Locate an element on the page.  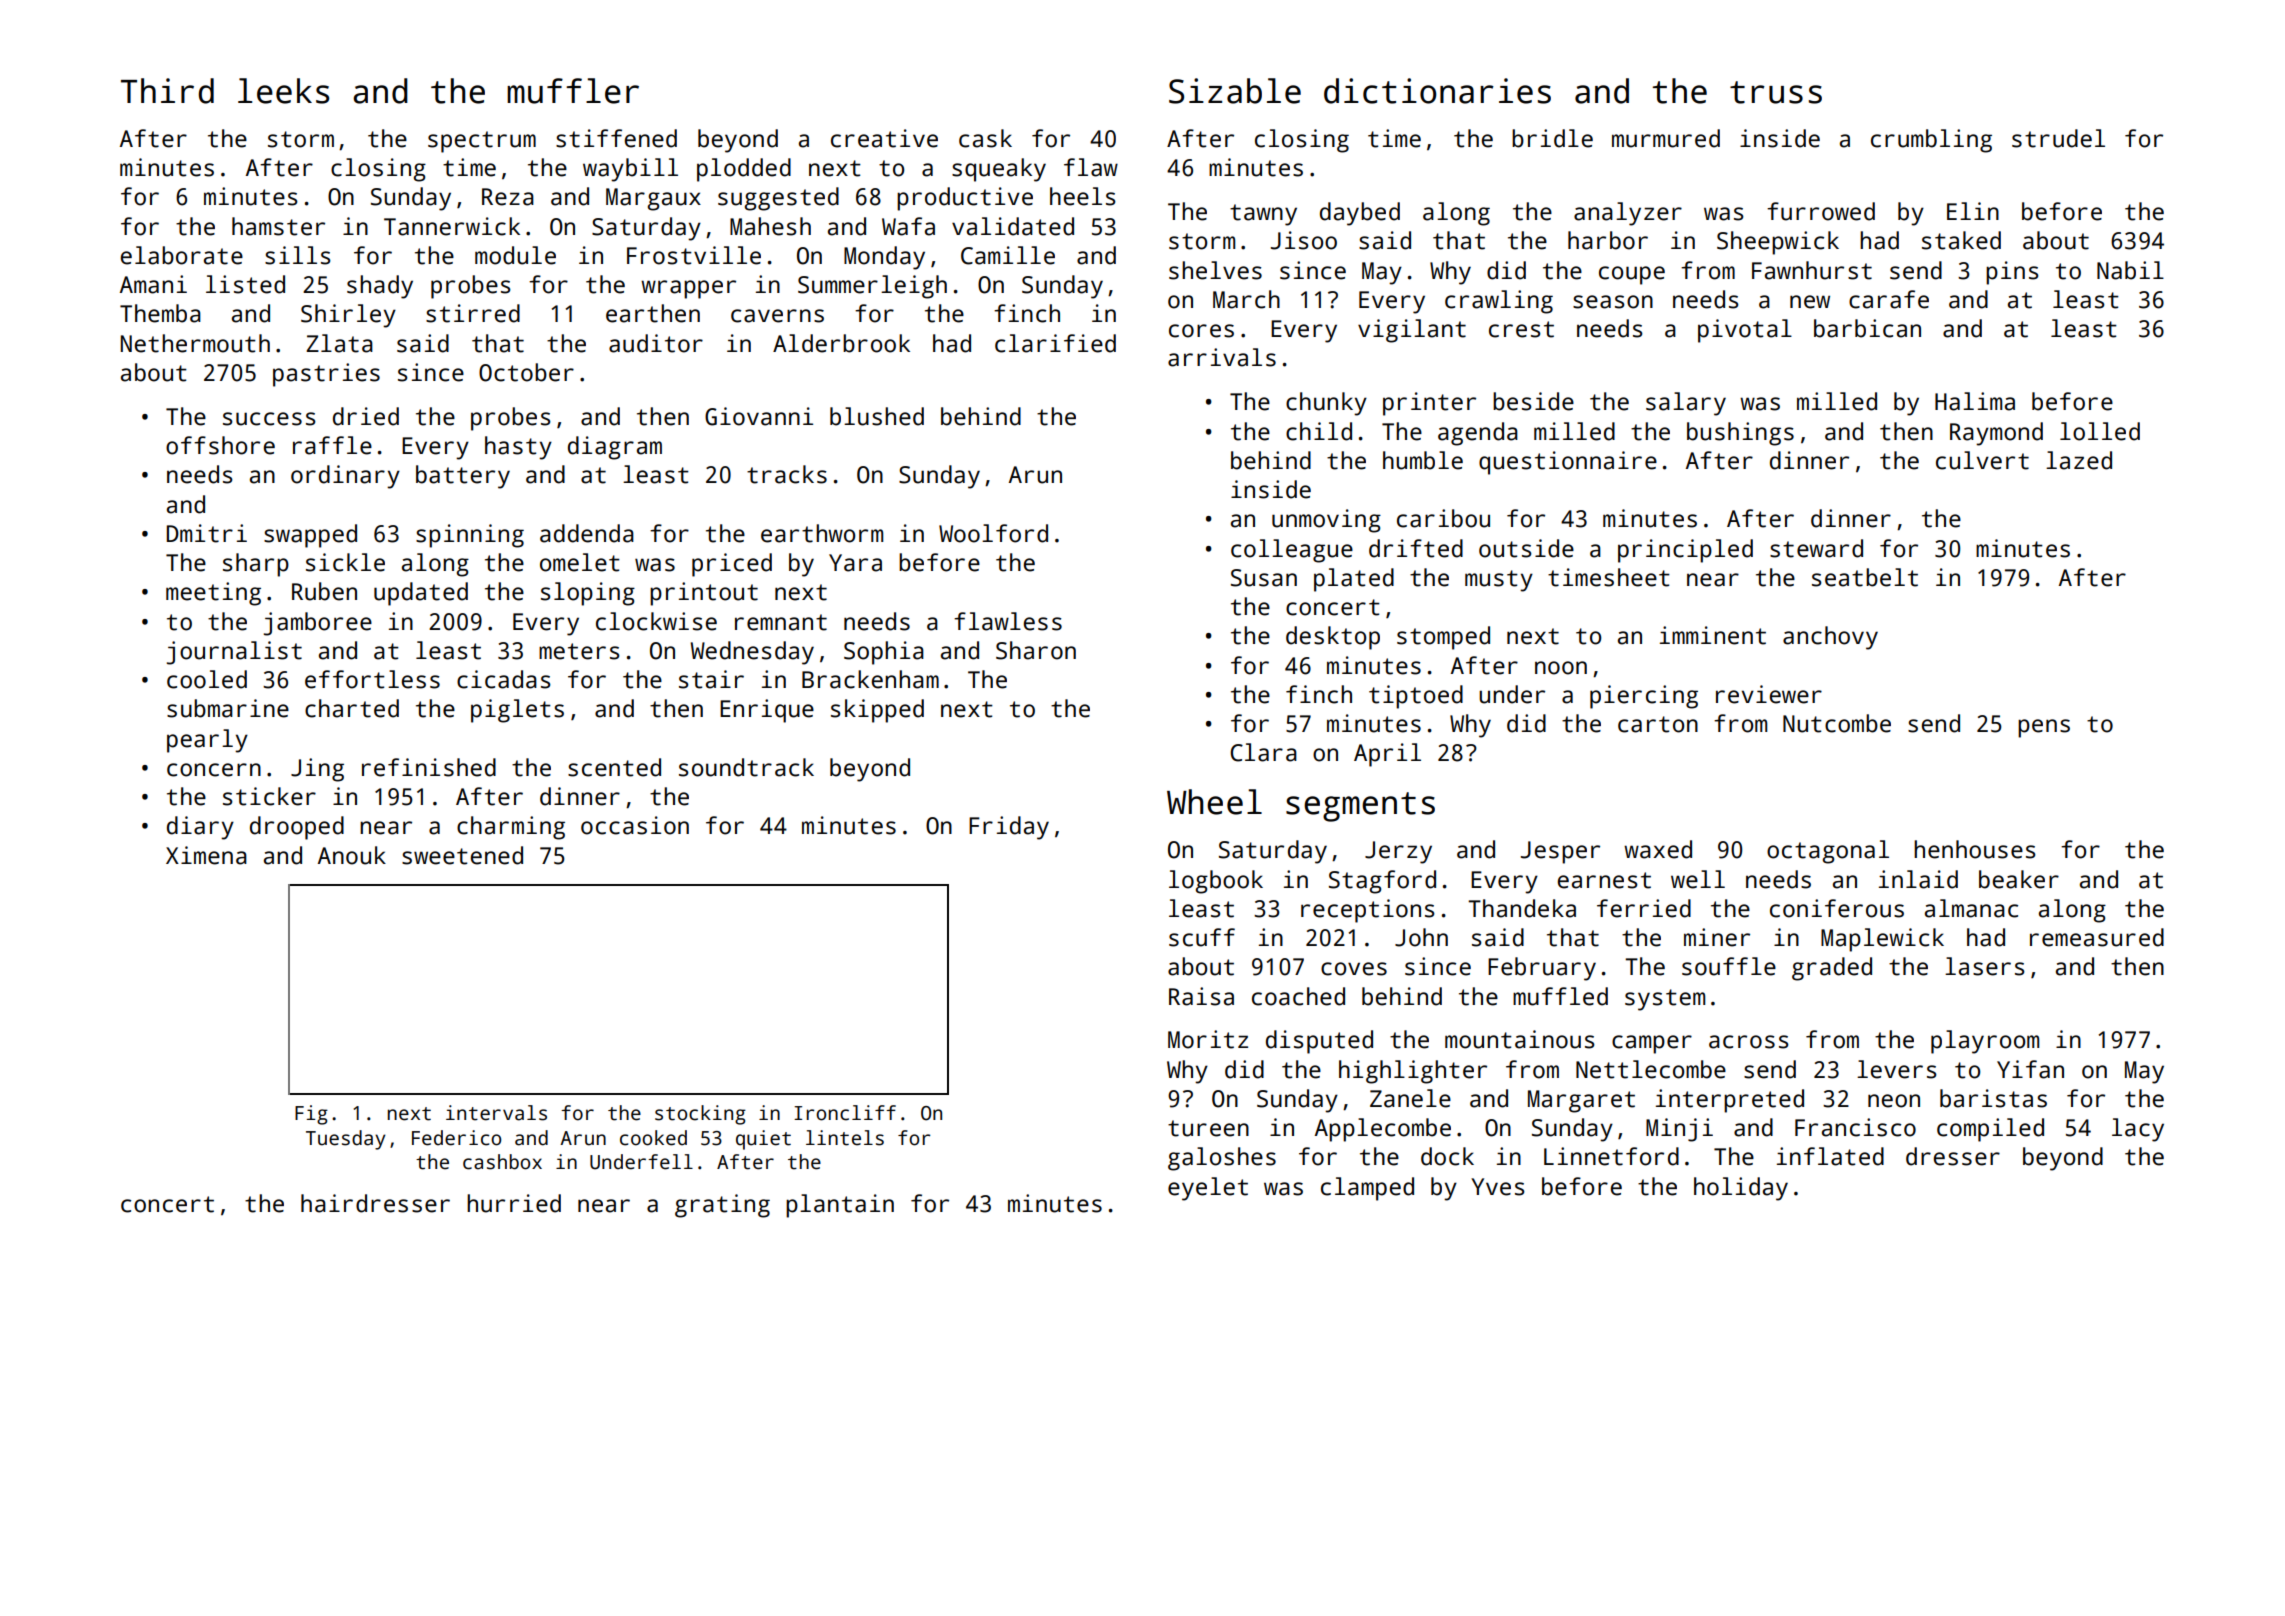
Tuesday is located at coordinates (346, 1140).
